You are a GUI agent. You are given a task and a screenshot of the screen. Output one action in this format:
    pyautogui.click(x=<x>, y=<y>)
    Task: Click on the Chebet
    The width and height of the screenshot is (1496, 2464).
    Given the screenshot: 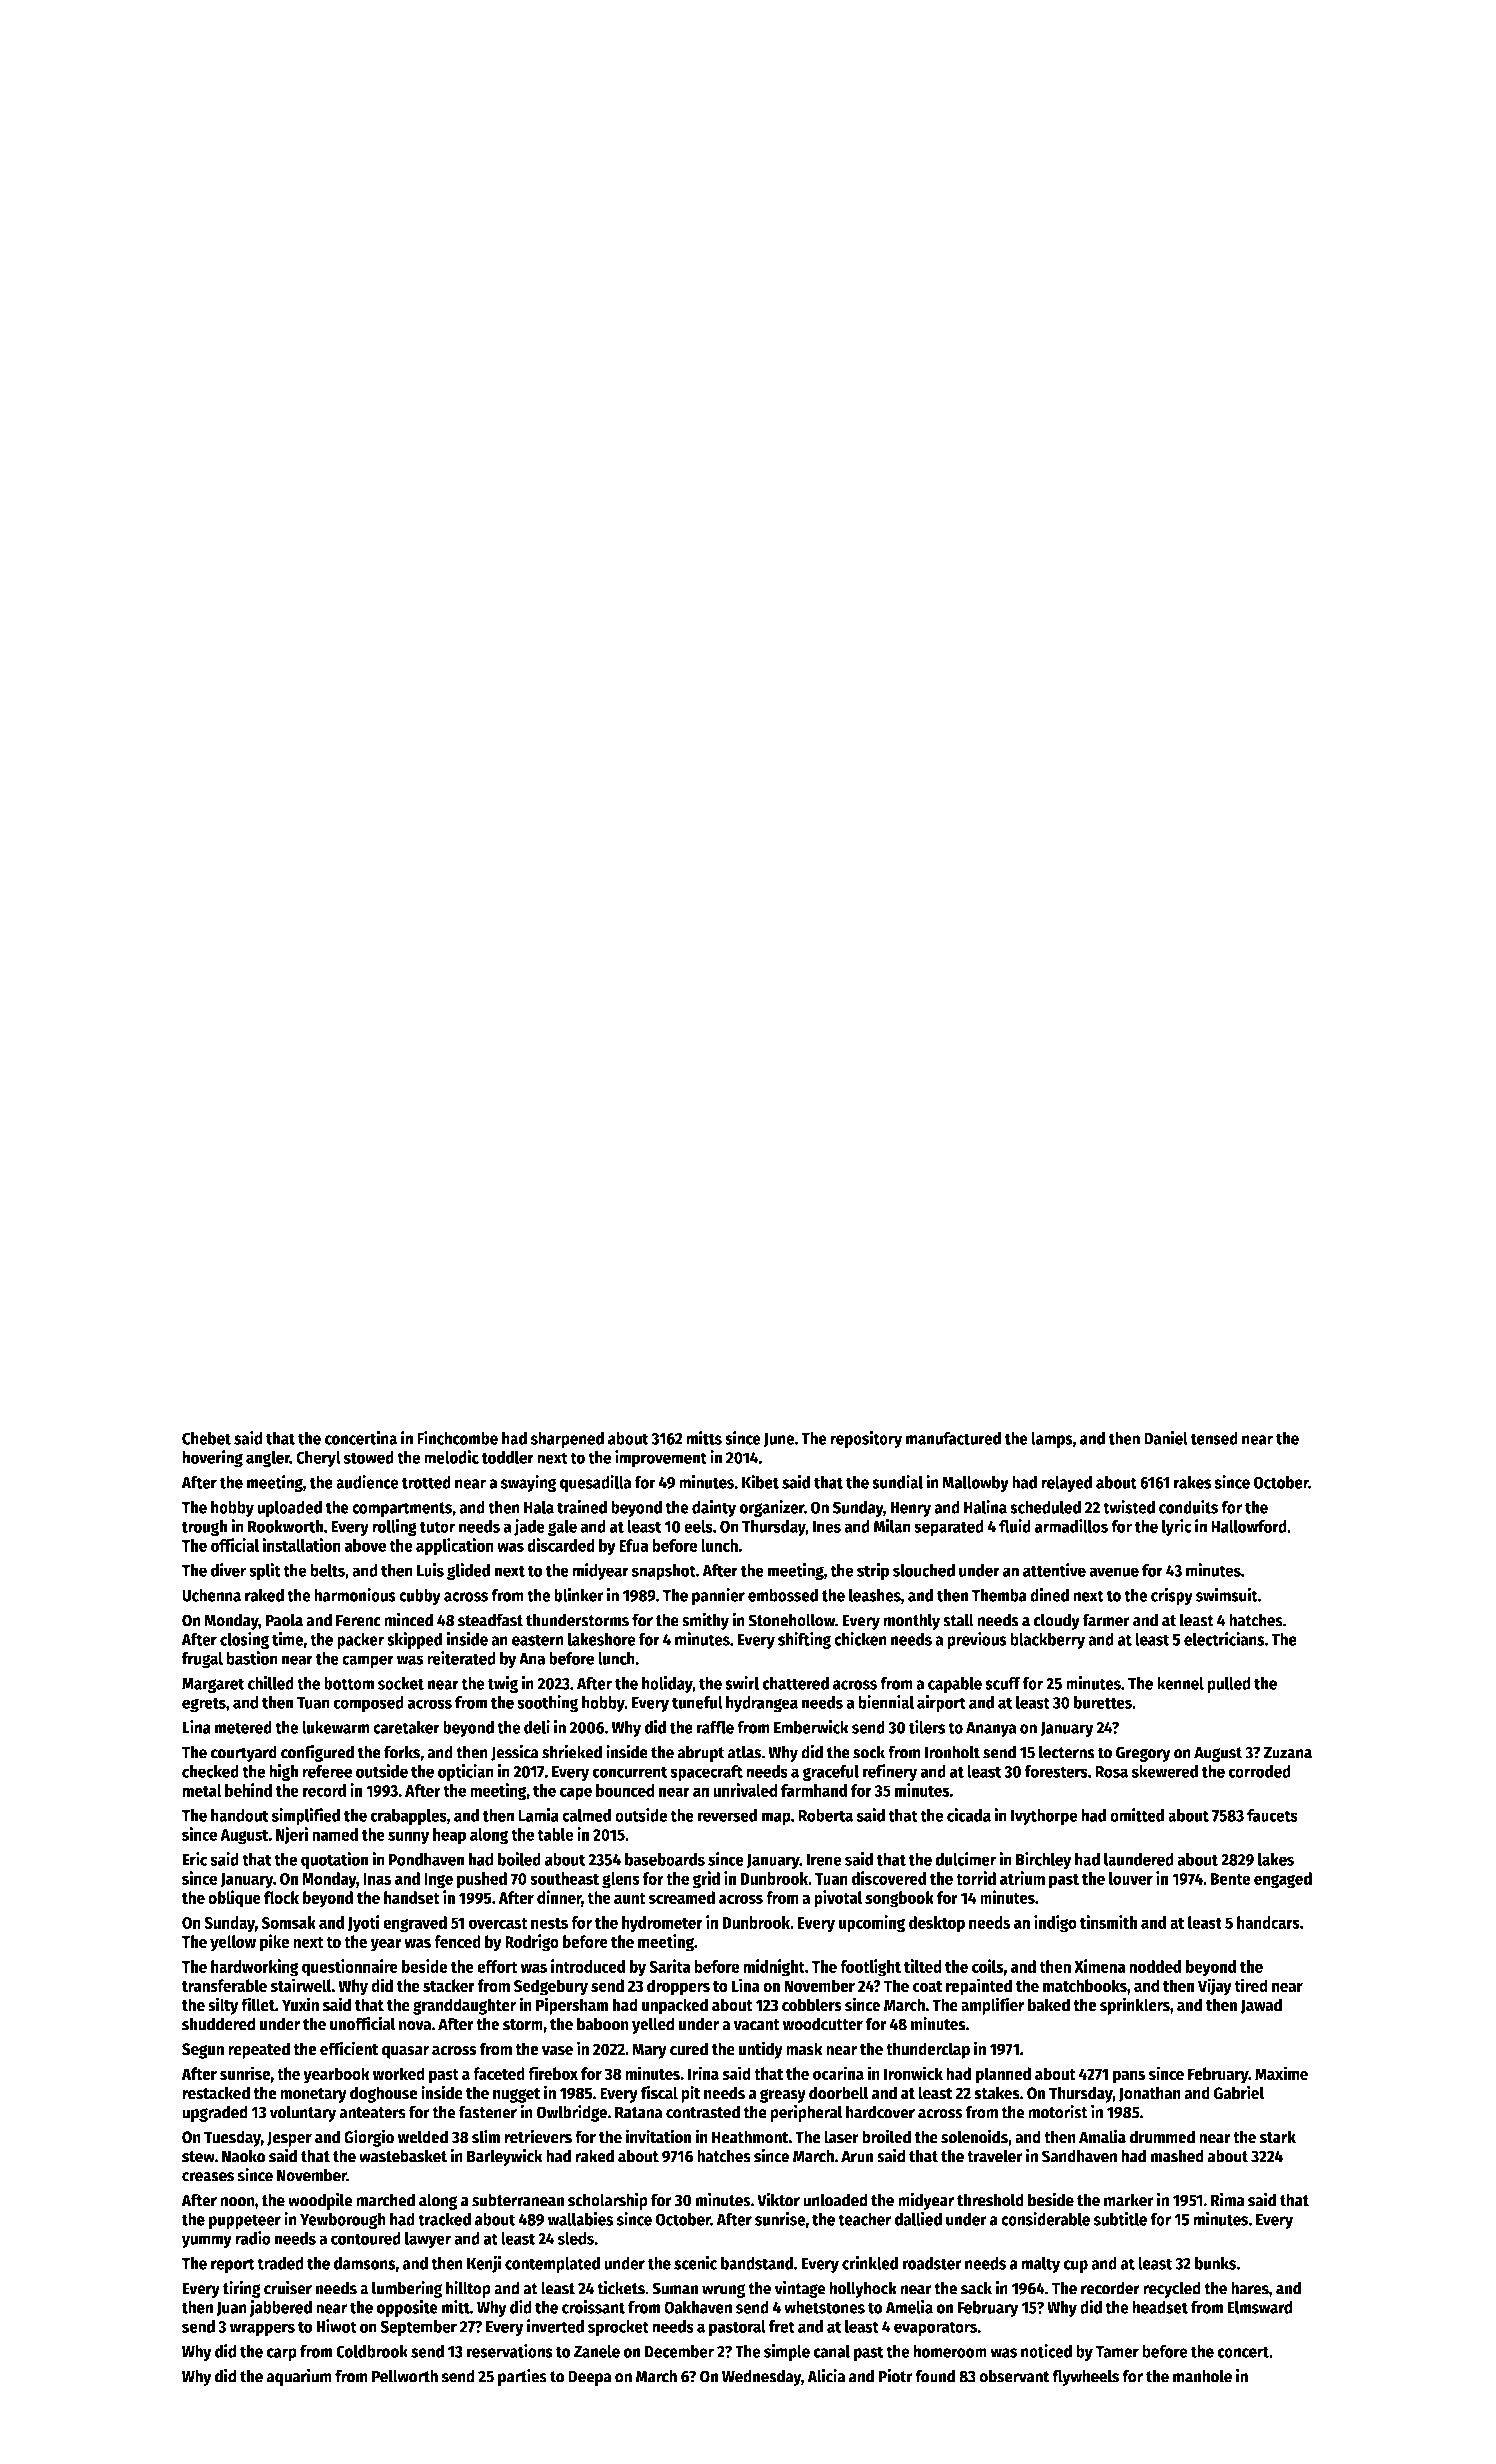 What is the action you would take?
    pyautogui.click(x=206, y=1438)
